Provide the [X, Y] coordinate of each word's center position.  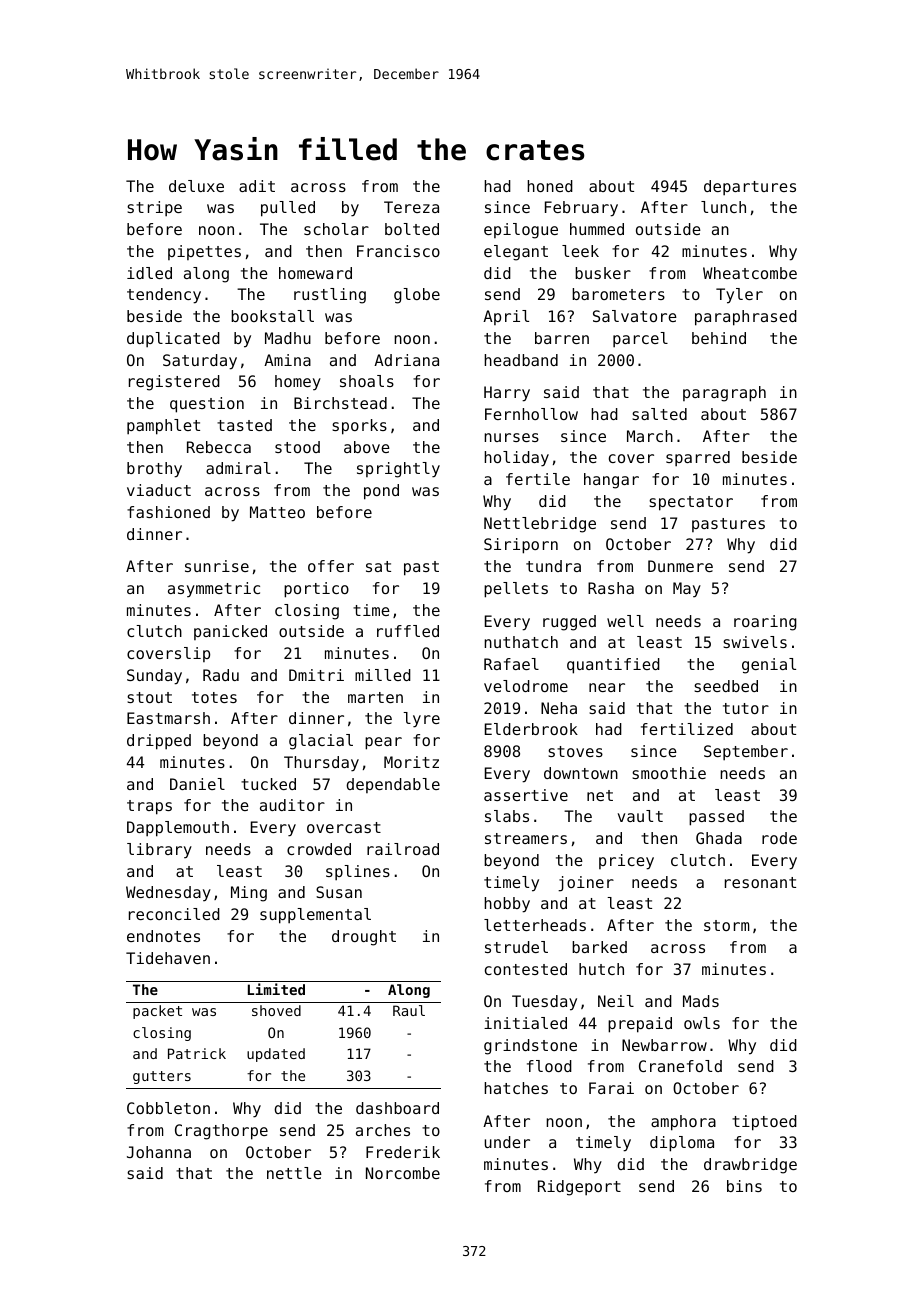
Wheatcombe [750, 273]
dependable [393, 785]
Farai [611, 1088]
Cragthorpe [221, 1132]
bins [744, 1186]
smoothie [669, 773]
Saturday [200, 362]
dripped [159, 742]
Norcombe [403, 1173]
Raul [409, 1010]
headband [521, 360]
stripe [154, 209]
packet [157, 1012]
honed [550, 186]
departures [750, 188]
